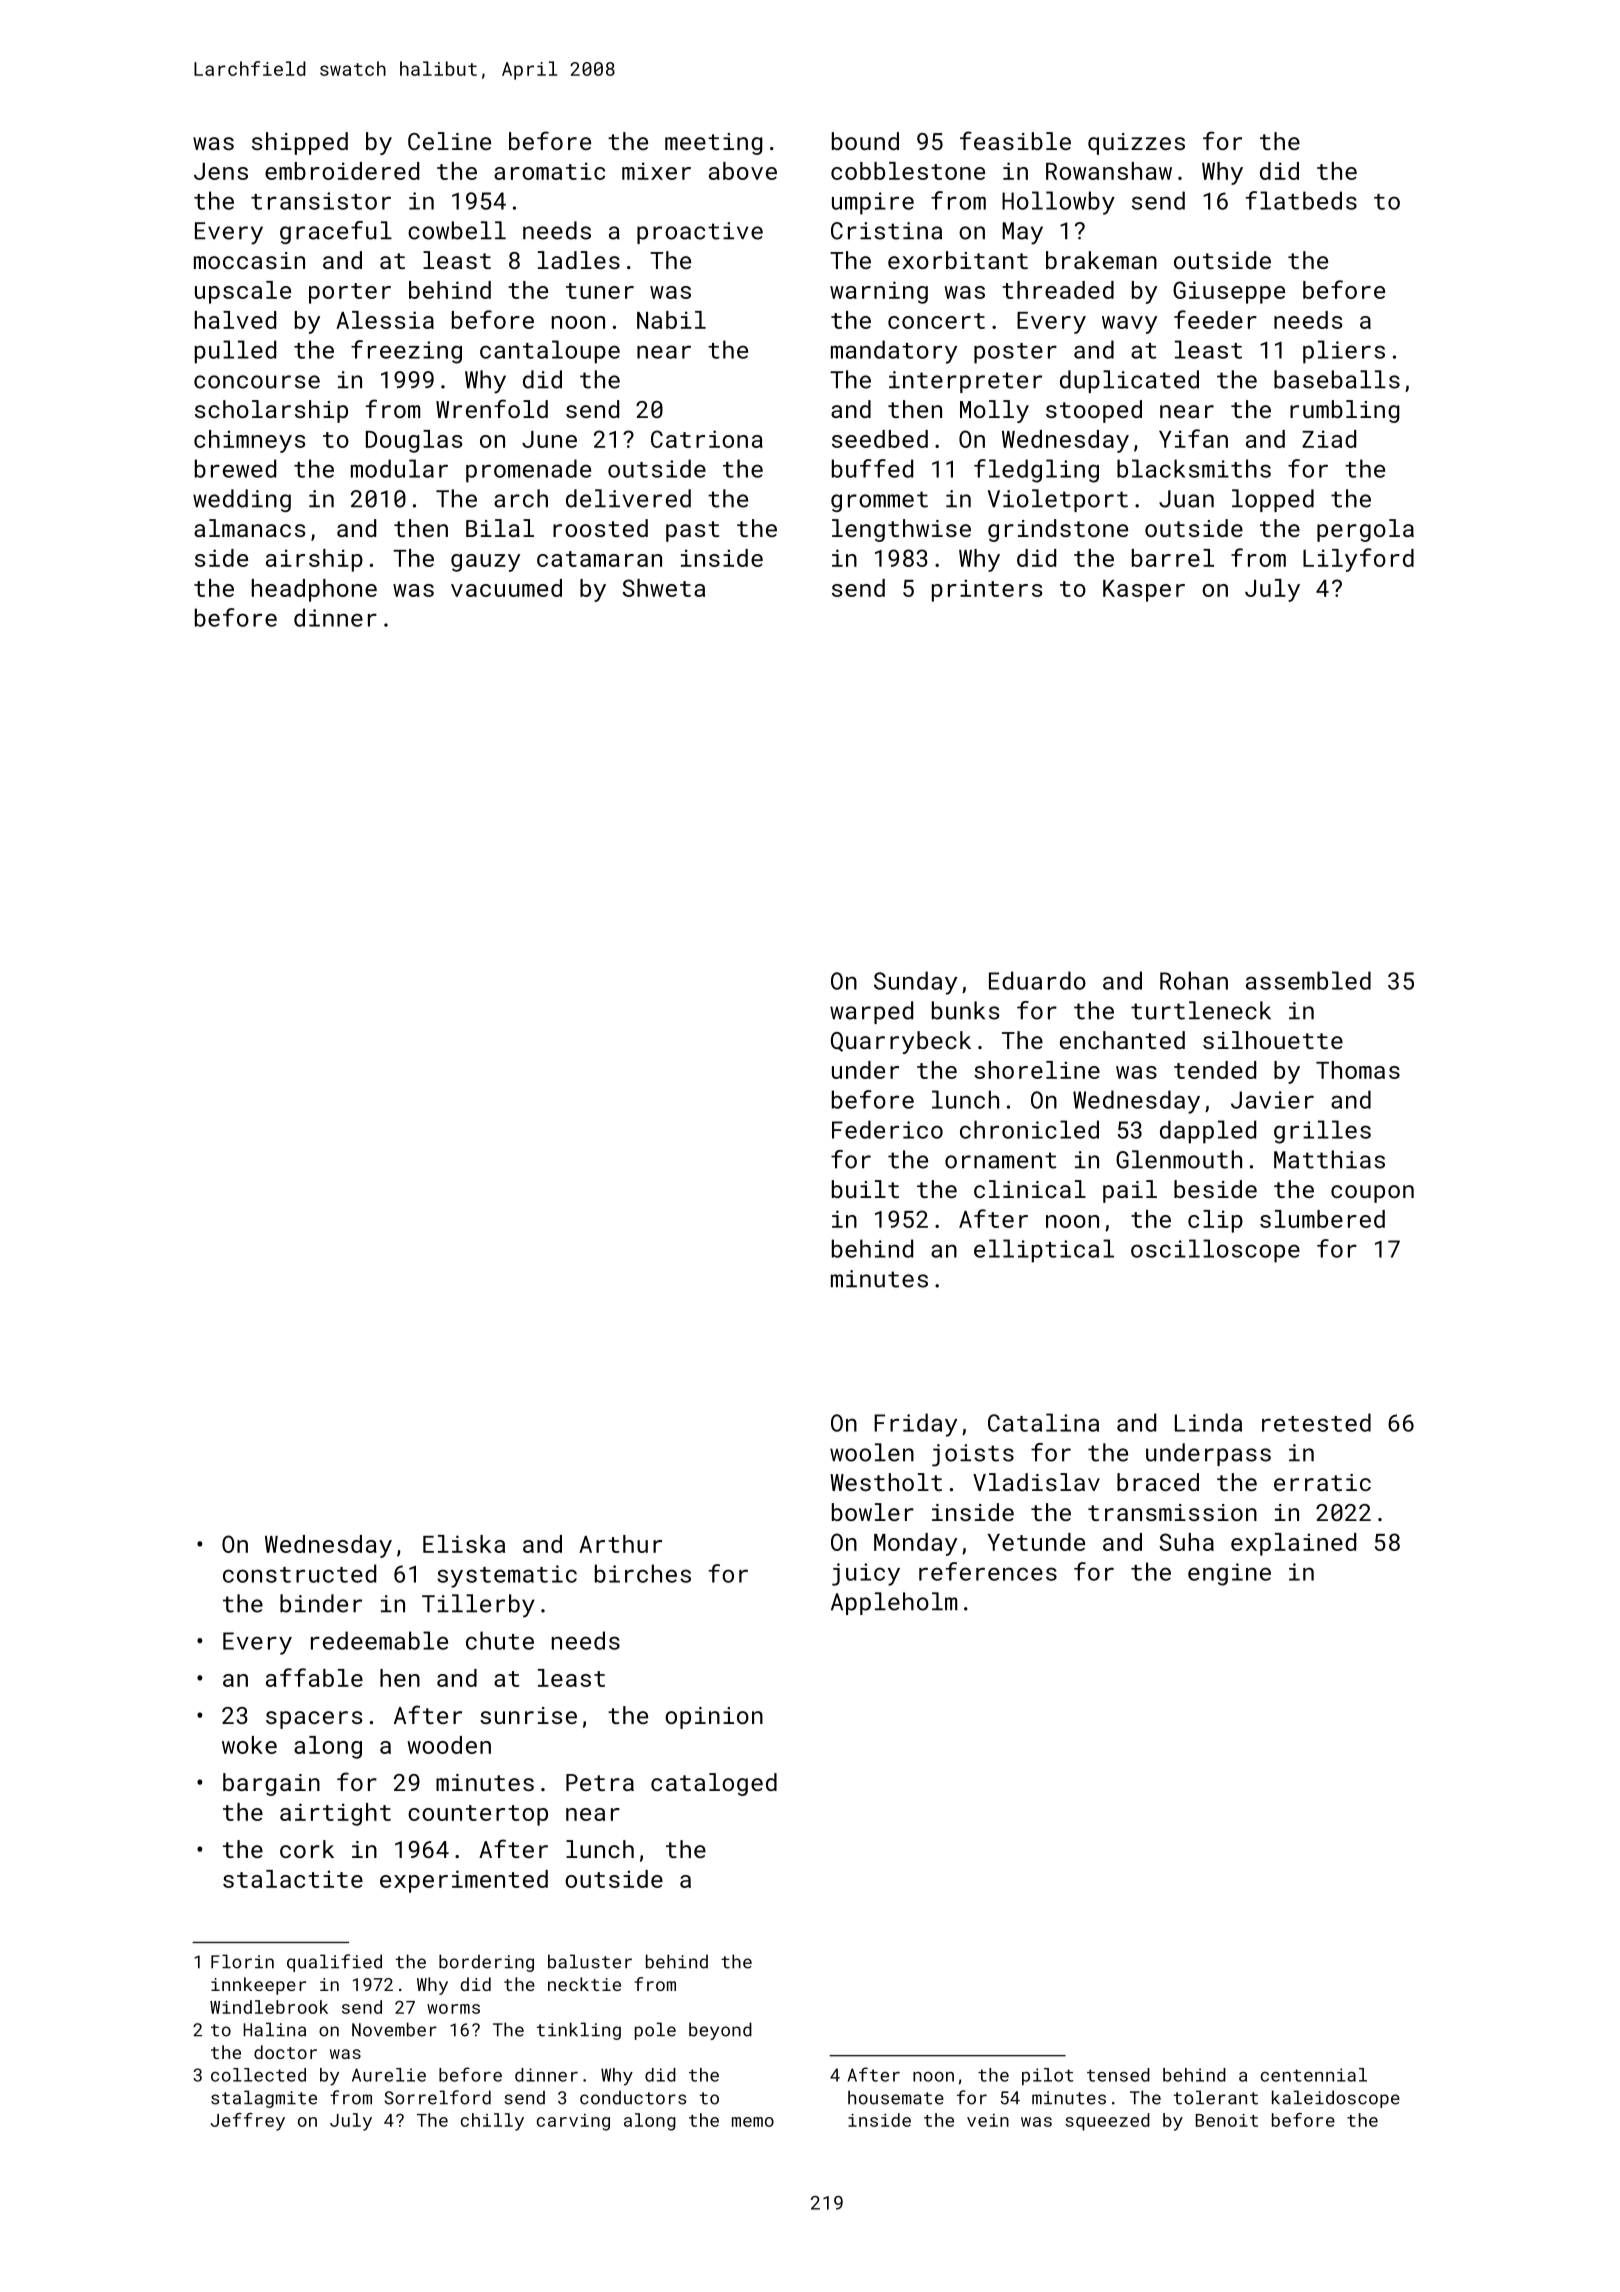 This screenshot has width=1620, height=2292. Describe the element at coordinates (1058, 500) in the screenshot. I see `Violetport` at that location.
